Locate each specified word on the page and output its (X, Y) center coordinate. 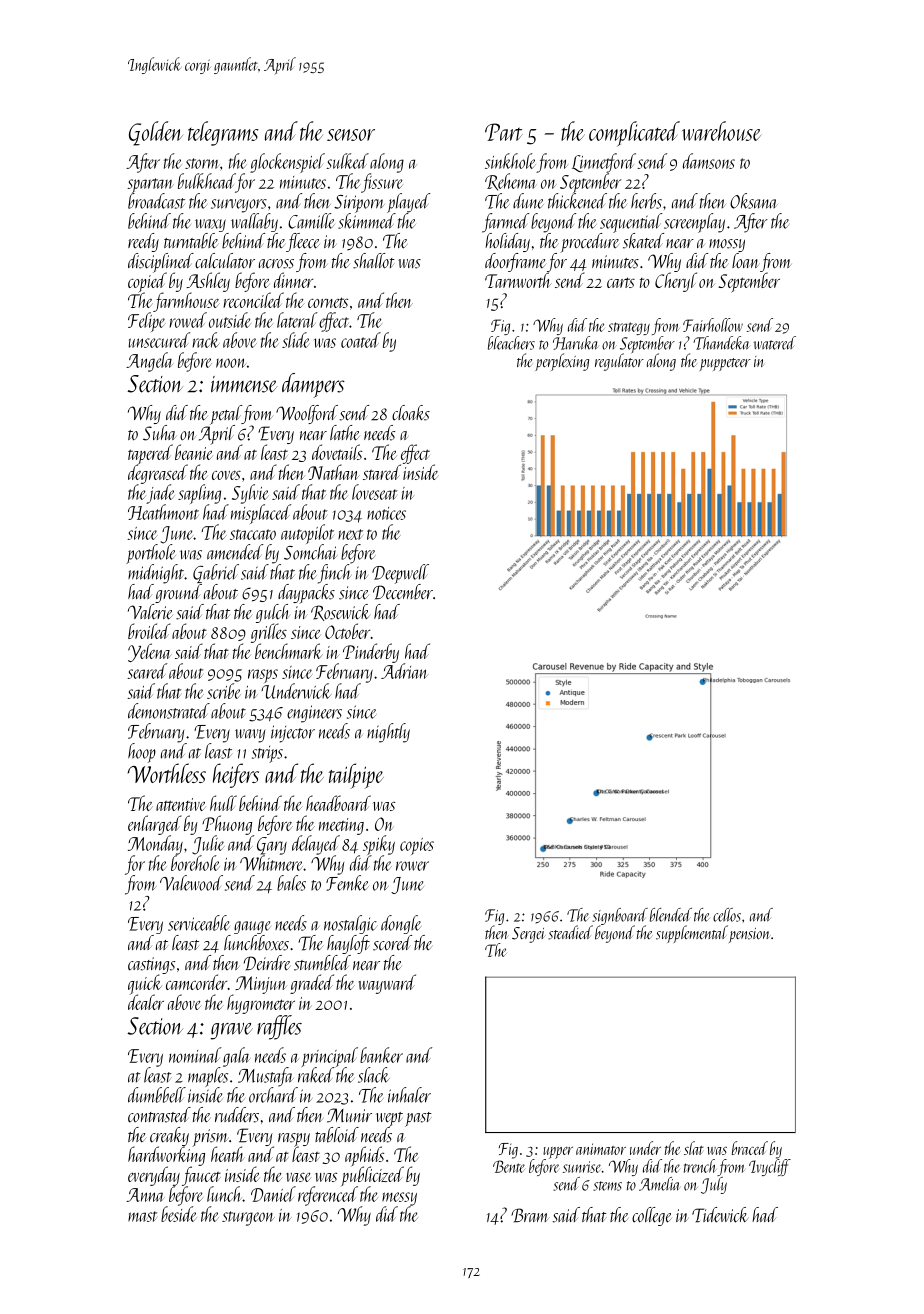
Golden (156, 133)
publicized (372, 1177)
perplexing (562, 362)
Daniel (273, 1194)
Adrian (404, 671)
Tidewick (720, 1215)
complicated (634, 133)
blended (671, 915)
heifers (236, 775)
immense (244, 384)
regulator (619, 362)
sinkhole (510, 161)
